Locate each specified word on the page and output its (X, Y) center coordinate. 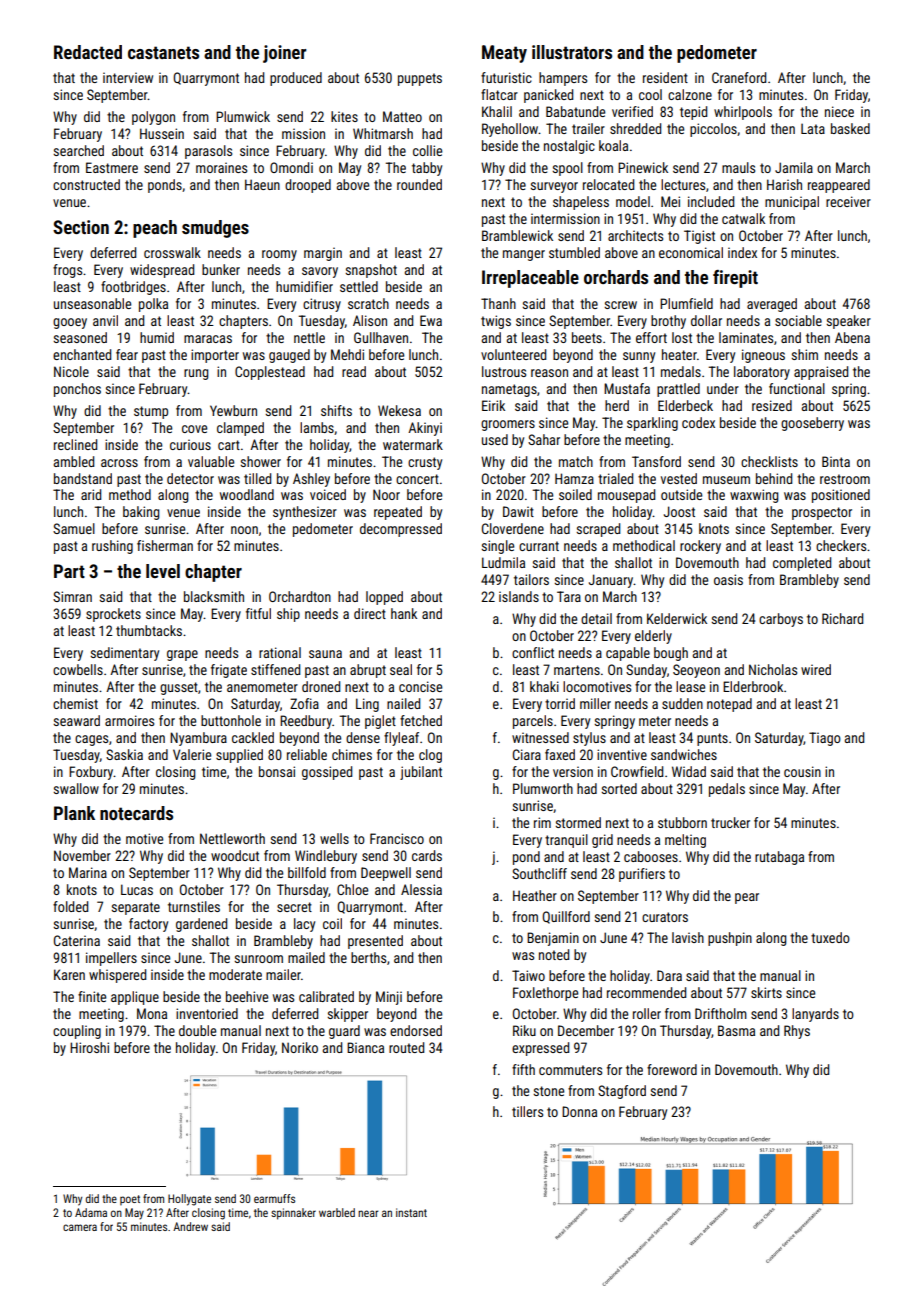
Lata (813, 128)
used (495, 439)
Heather (535, 895)
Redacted (88, 52)
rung (196, 374)
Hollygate (189, 1200)
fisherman (165, 545)
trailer (588, 128)
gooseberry (812, 424)
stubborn (682, 822)
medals (681, 371)
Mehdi (347, 354)
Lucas (137, 889)
